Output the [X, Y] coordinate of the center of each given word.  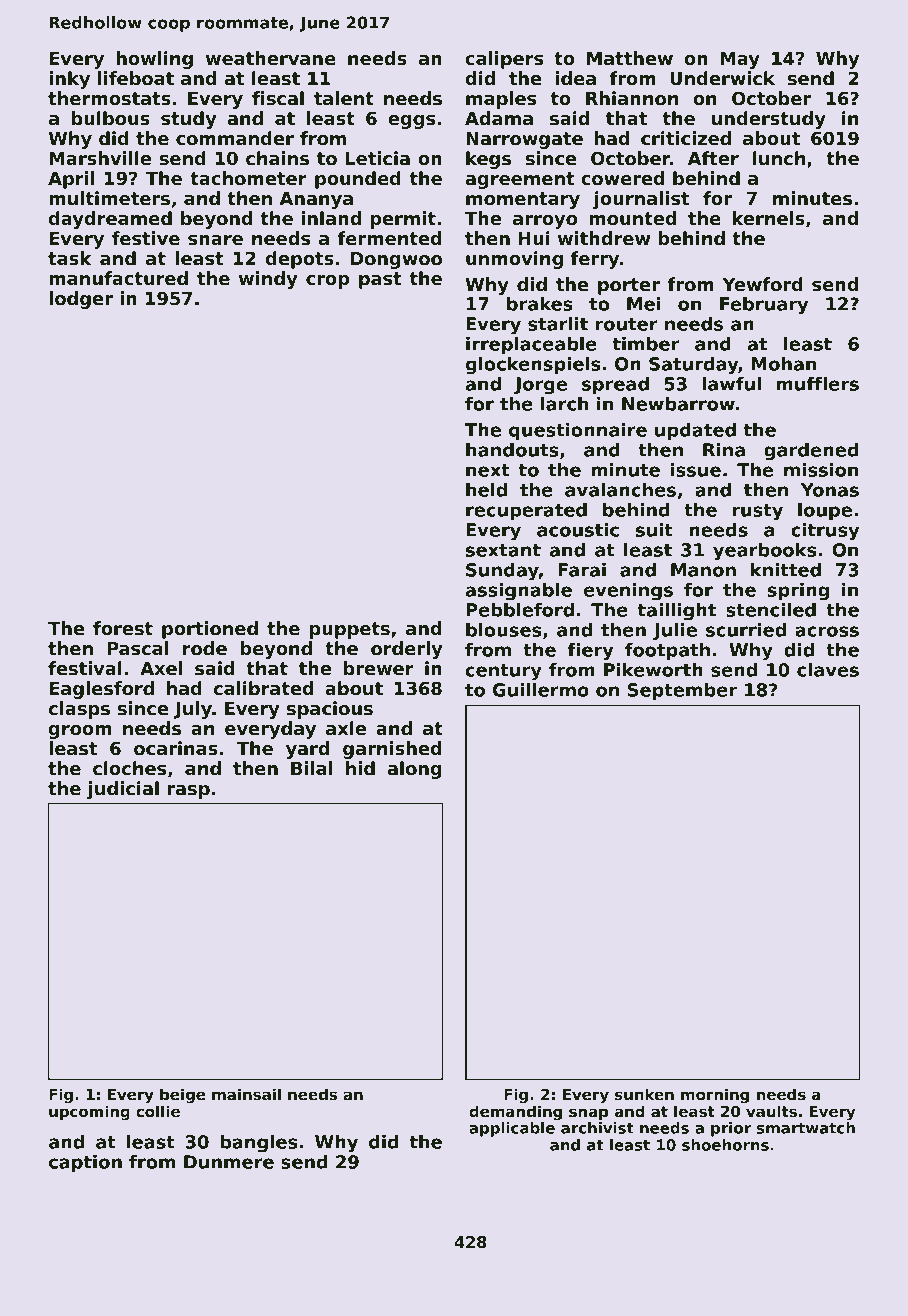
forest [123, 628]
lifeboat [136, 78]
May [740, 60]
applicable [512, 1129]
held [486, 490]
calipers [505, 60]
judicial [123, 790]
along [415, 770]
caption [85, 1163]
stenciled [771, 610]
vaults [771, 1111]
